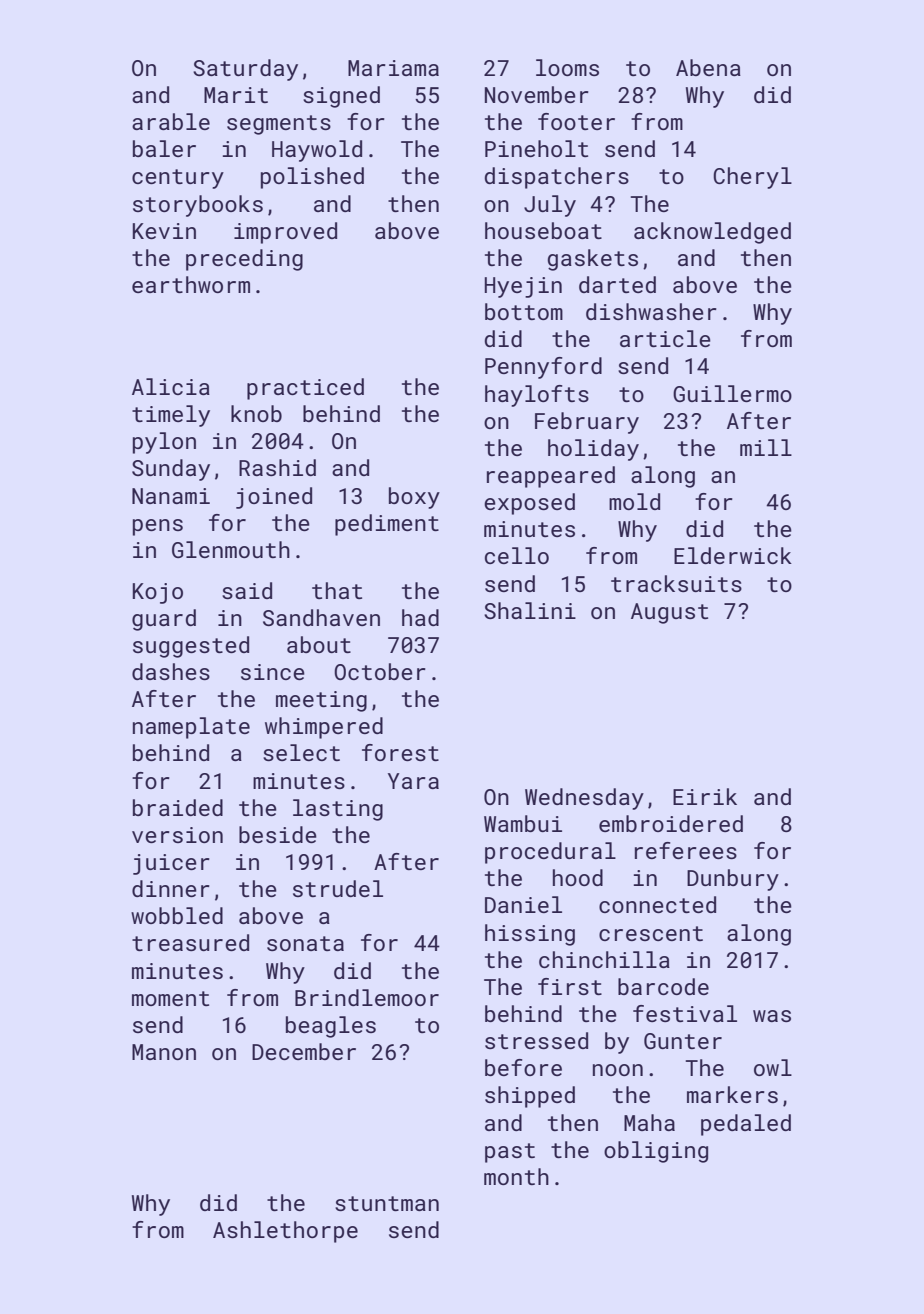  What do you see at coordinates (634, 501) in the image?
I see `mold` at bounding box center [634, 501].
